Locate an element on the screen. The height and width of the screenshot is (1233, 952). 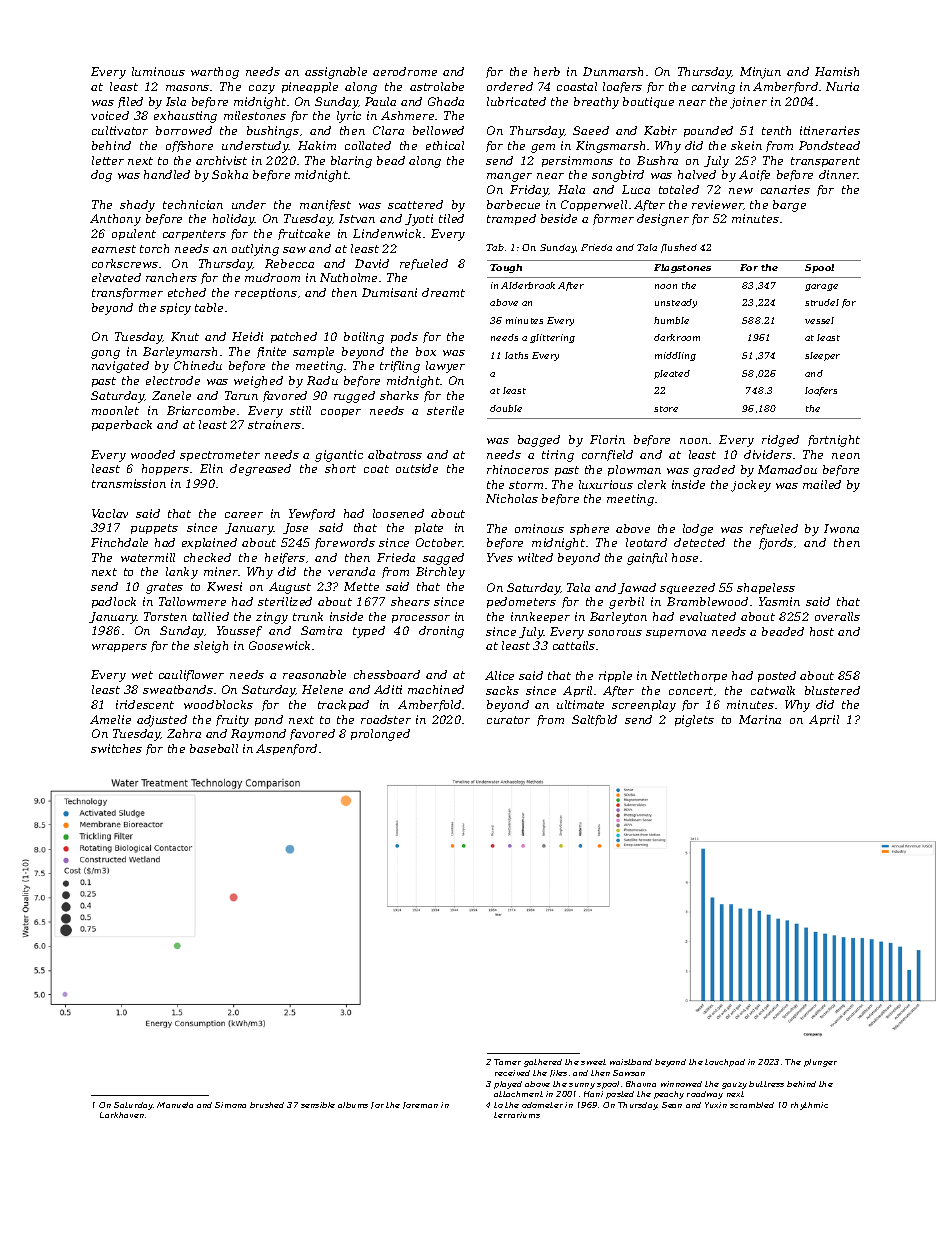
barge is located at coordinates (789, 206).
